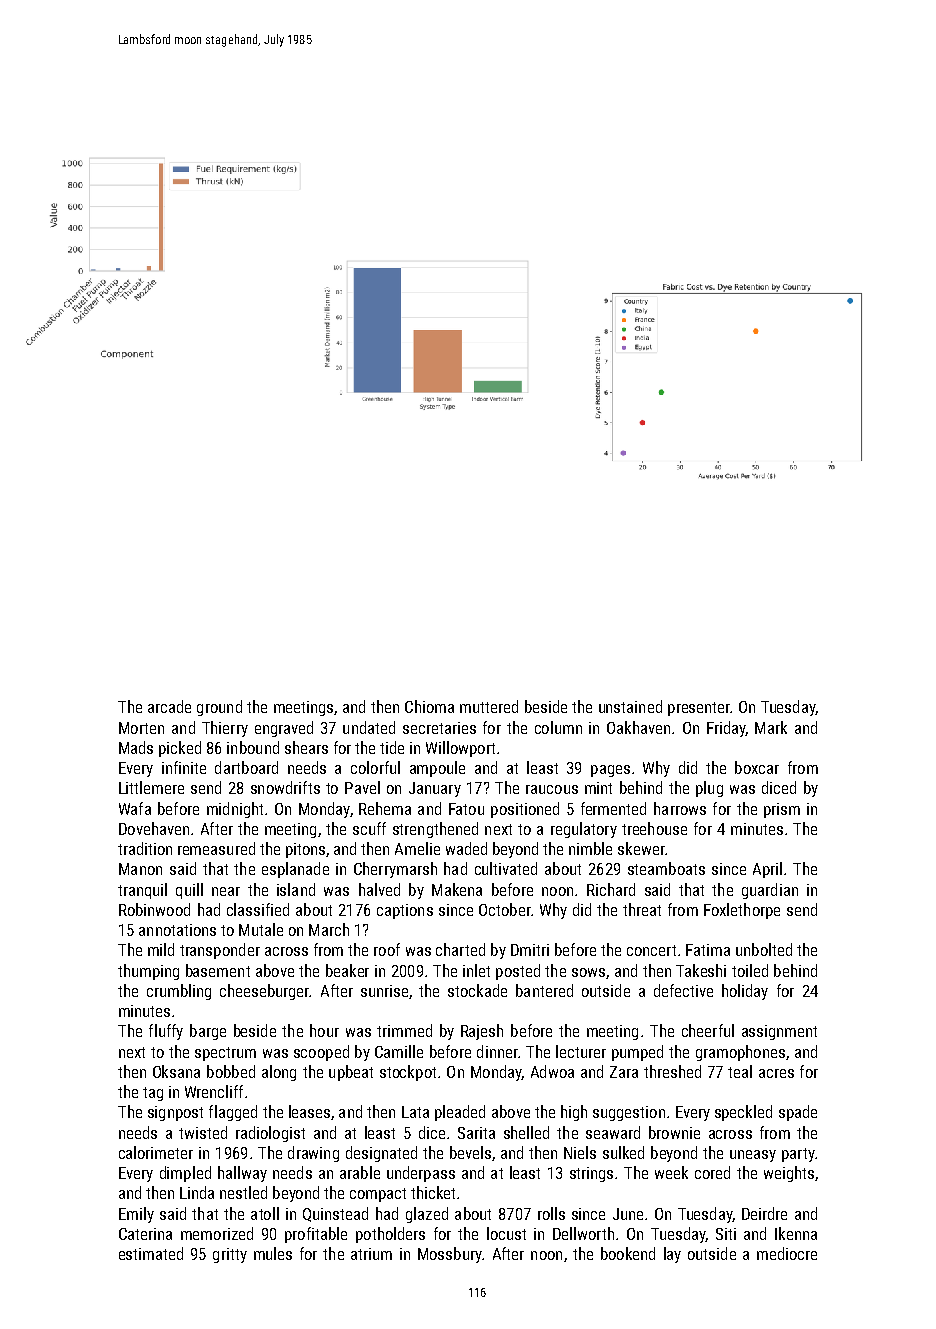  Describe the element at coordinates (457, 889) in the image. I see `Makena` at that location.
